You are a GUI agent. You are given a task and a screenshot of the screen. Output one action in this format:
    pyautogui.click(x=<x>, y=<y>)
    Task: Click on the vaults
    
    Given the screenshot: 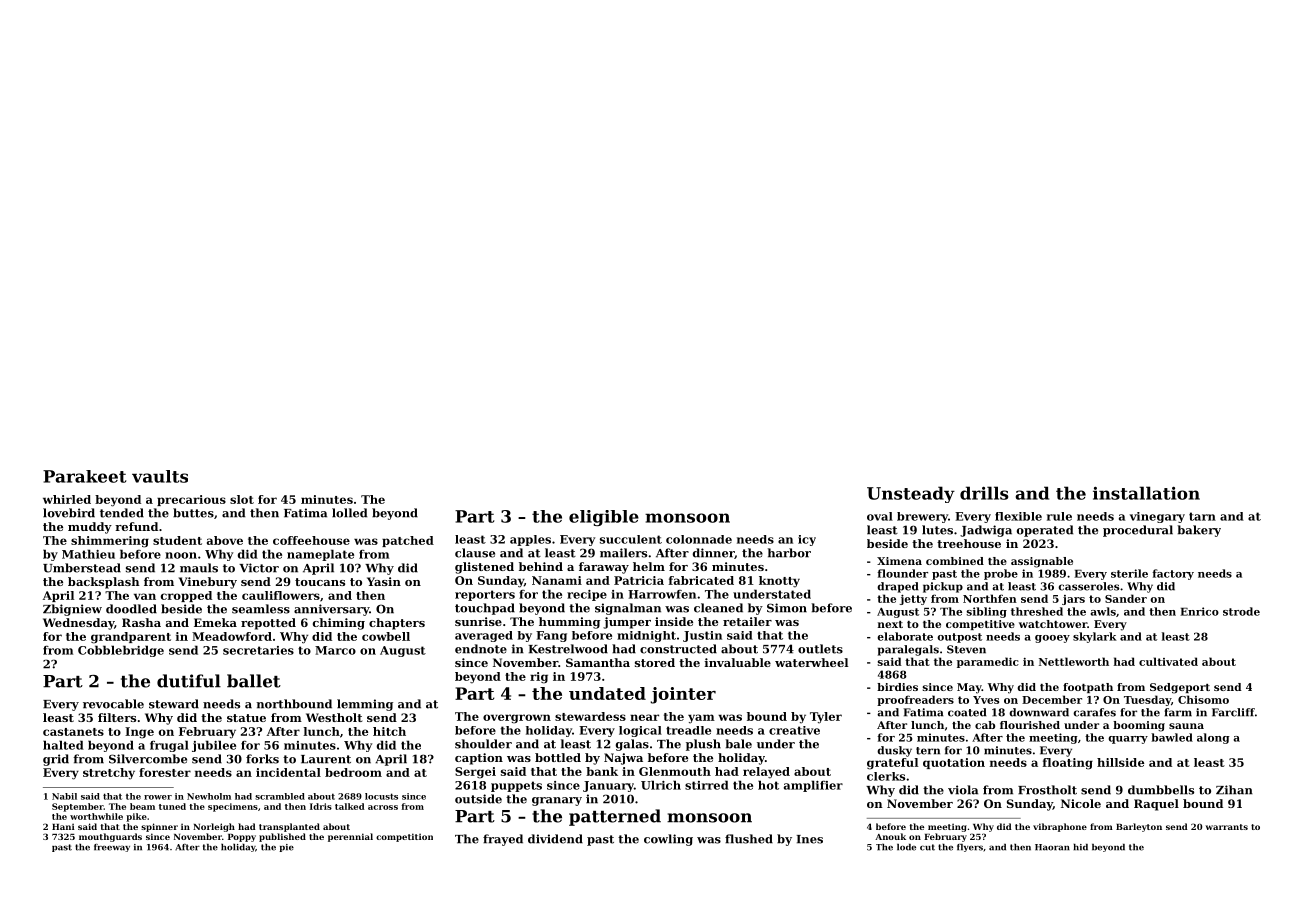 What is the action you would take?
    pyautogui.click(x=160, y=476)
